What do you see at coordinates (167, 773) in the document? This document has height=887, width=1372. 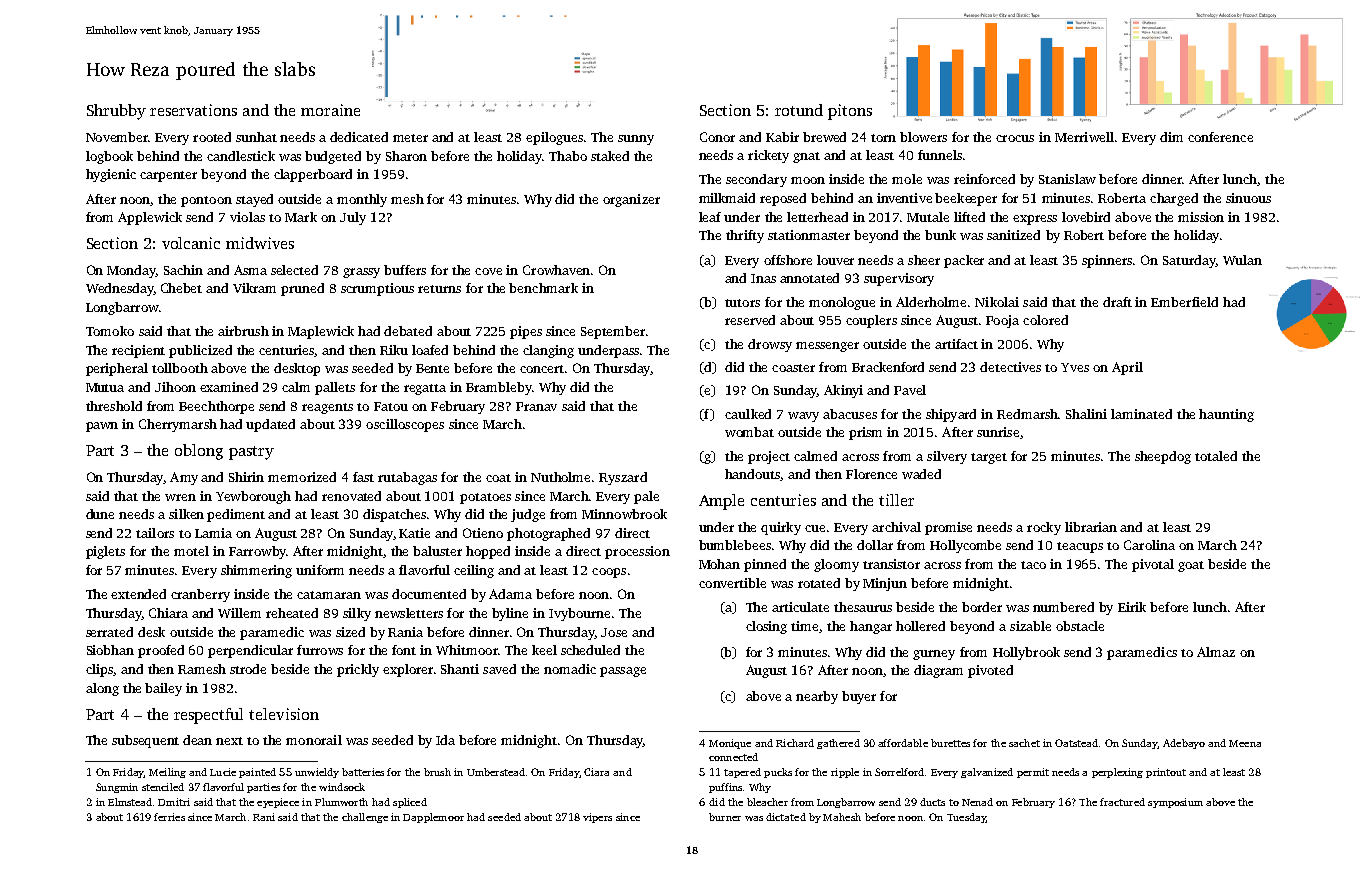 I see `Meiling` at bounding box center [167, 773].
